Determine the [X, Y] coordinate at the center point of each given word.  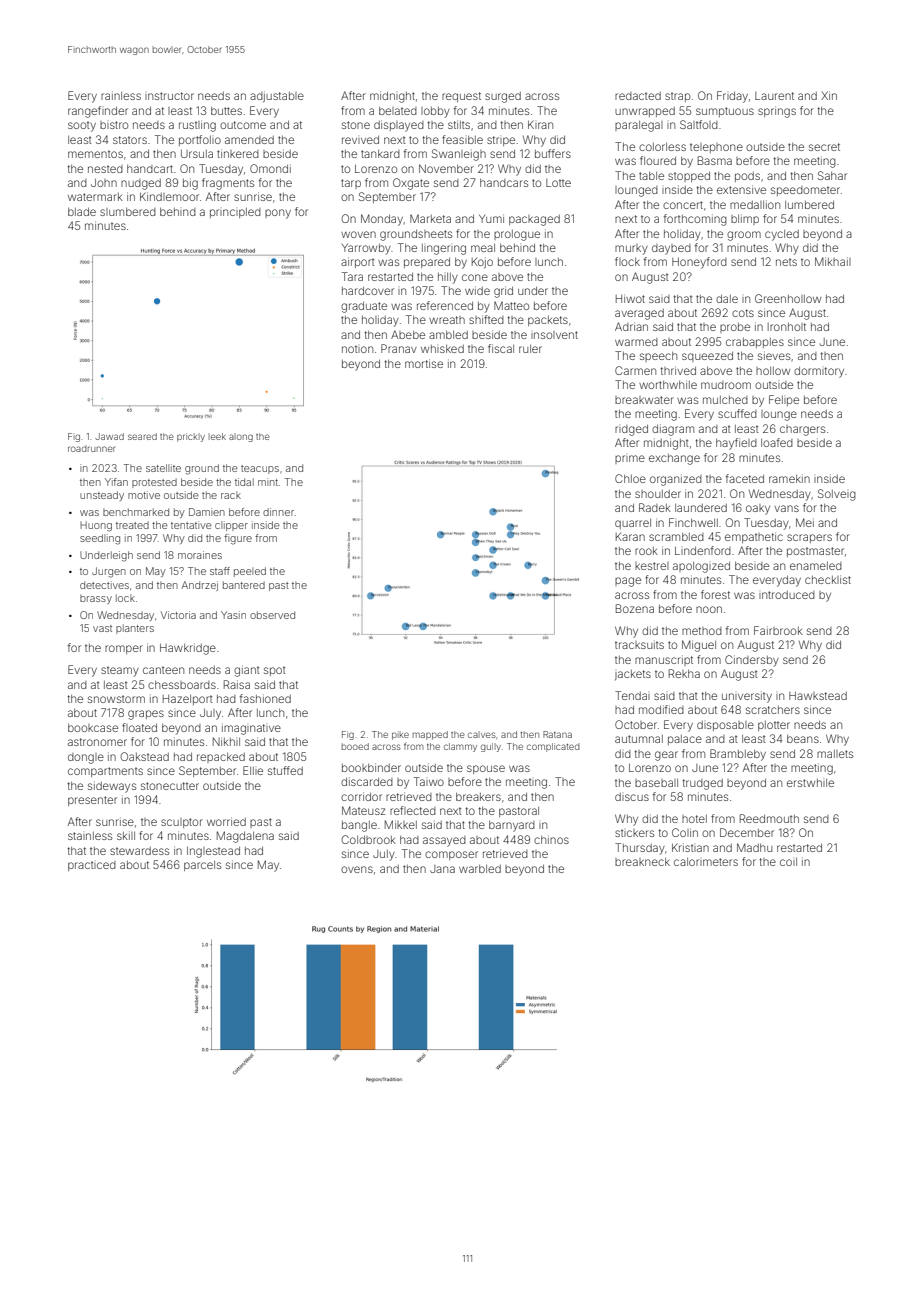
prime [630, 459]
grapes [146, 715]
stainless [90, 836]
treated [132, 525]
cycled [782, 235]
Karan [630, 537]
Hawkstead [818, 696]
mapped [430, 735]
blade [82, 212]
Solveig [837, 495]
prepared [427, 263]
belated [398, 111]
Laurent [774, 96]
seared [142, 436]
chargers [802, 430]
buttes [226, 111]
